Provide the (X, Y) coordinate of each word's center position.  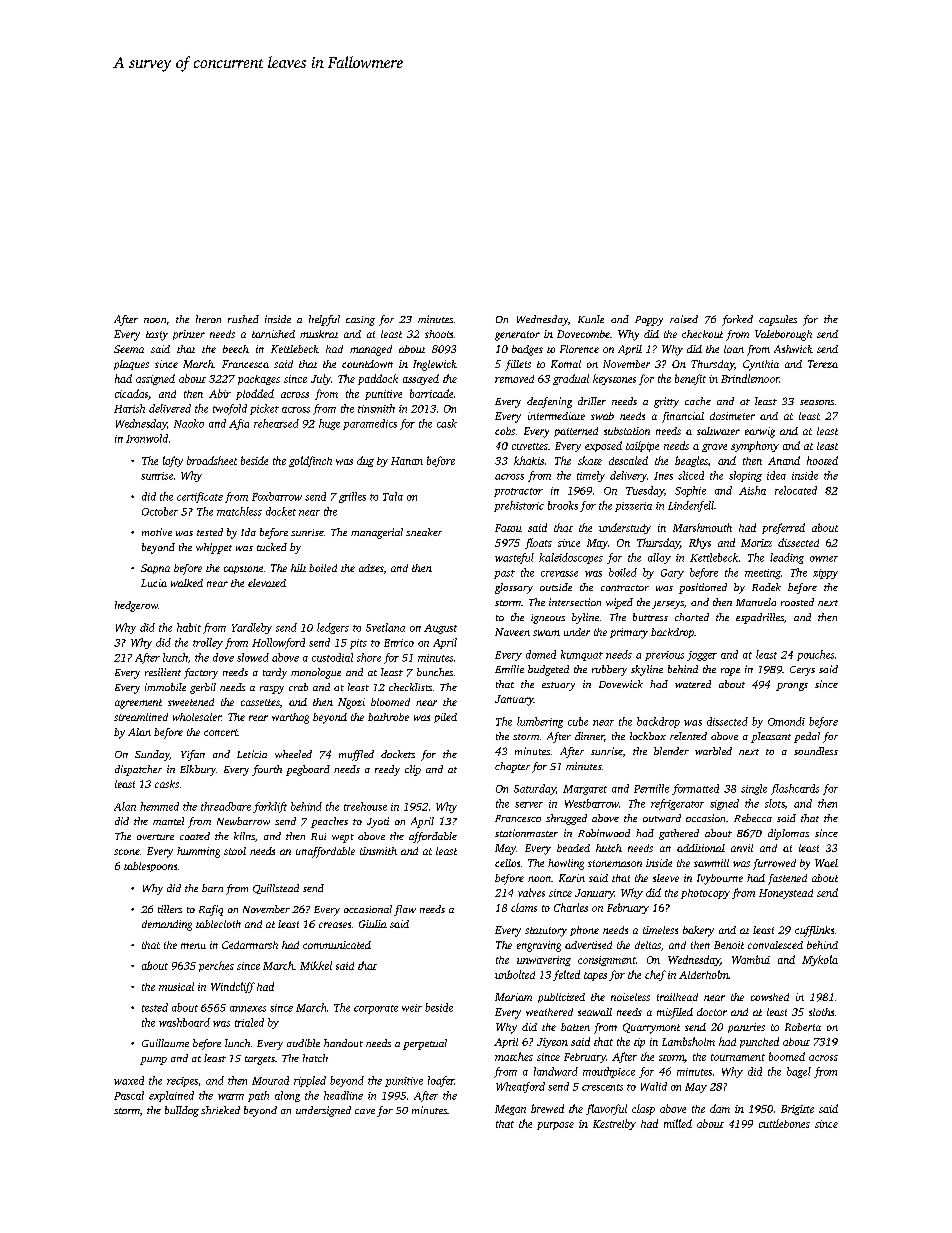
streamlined (141, 717)
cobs (505, 431)
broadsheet (212, 460)
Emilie (509, 669)
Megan (510, 1110)
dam (720, 1108)
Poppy (649, 321)
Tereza (823, 364)
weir (412, 1008)
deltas (648, 945)
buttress (650, 617)
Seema (129, 349)
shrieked (220, 1110)
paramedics (370, 424)
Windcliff (233, 987)
